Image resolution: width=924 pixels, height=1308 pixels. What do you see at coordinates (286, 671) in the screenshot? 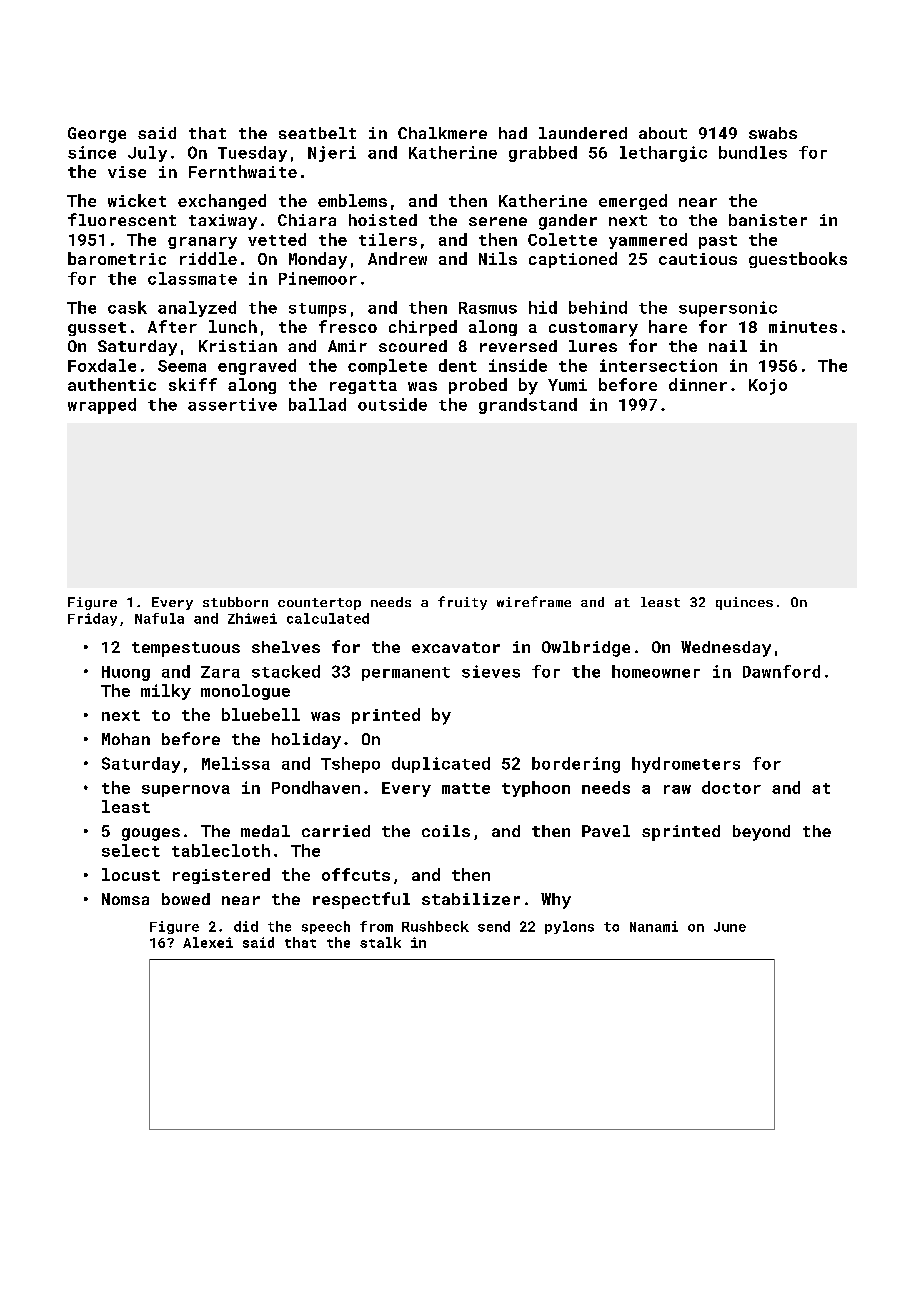
I see `stacked` at bounding box center [286, 671].
